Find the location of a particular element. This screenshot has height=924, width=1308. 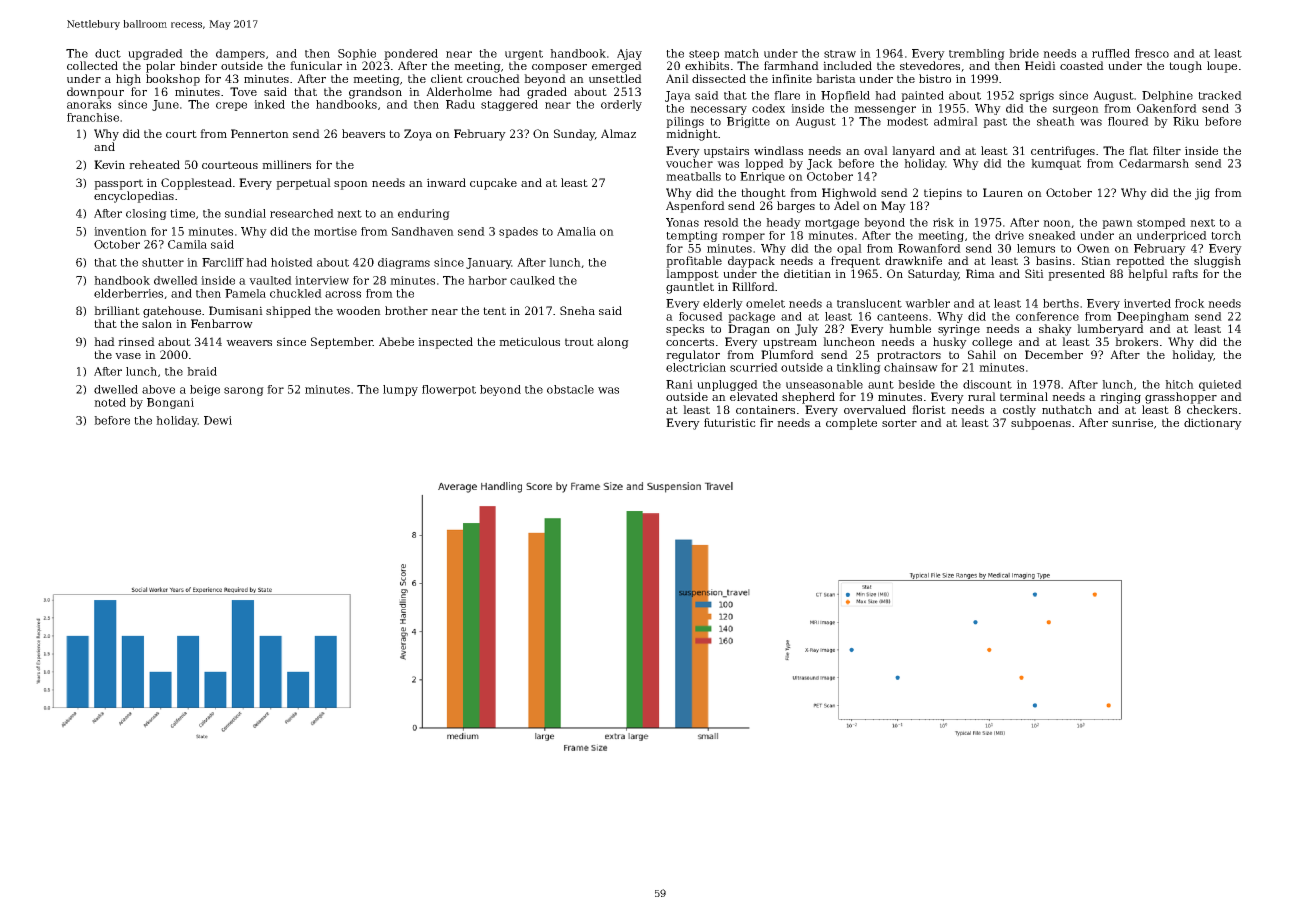

fresco is located at coordinates (1152, 53).
